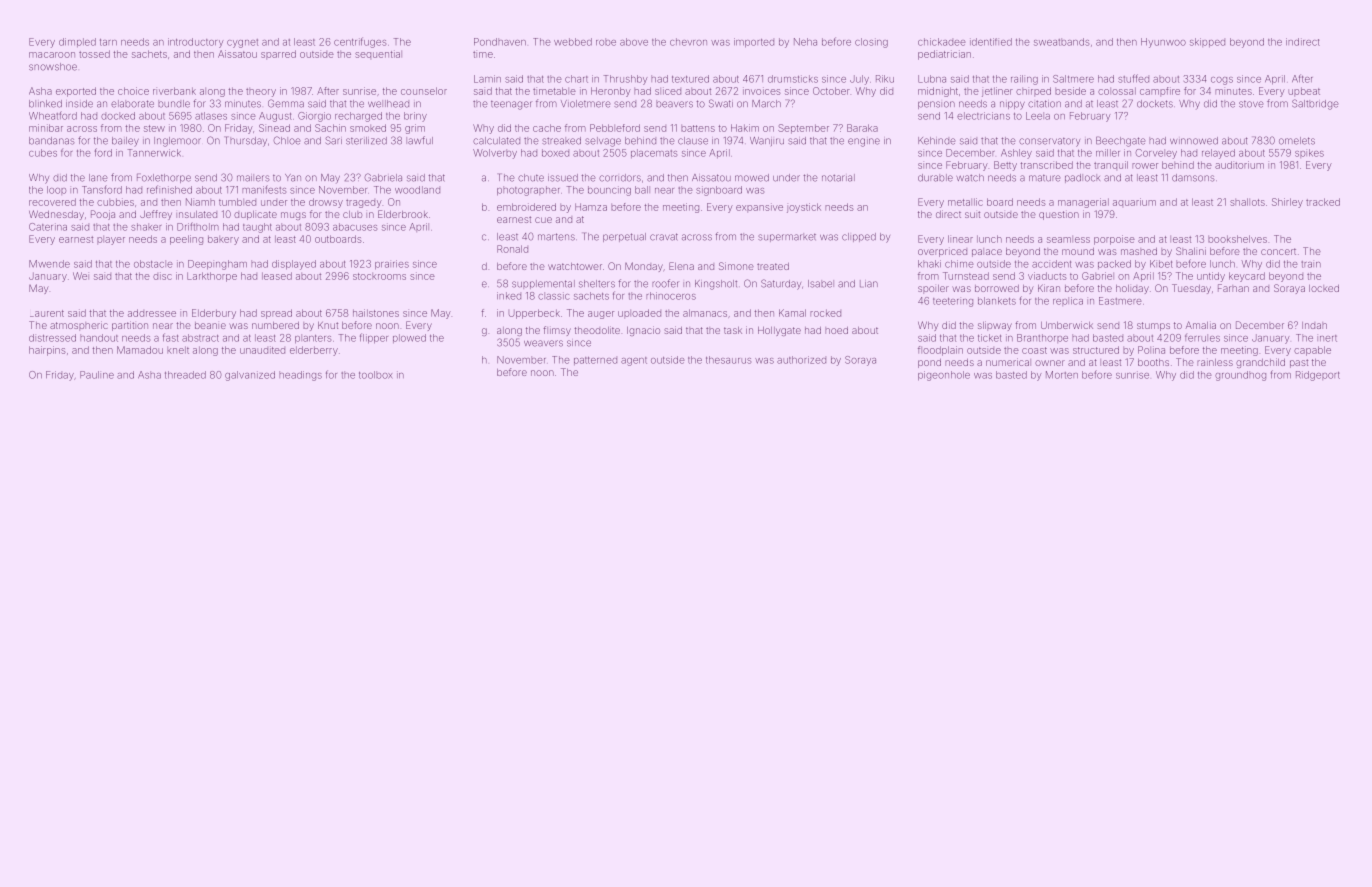 This document has width=1372, height=887. What do you see at coordinates (48, 227) in the document?
I see `Caterina` at bounding box center [48, 227].
